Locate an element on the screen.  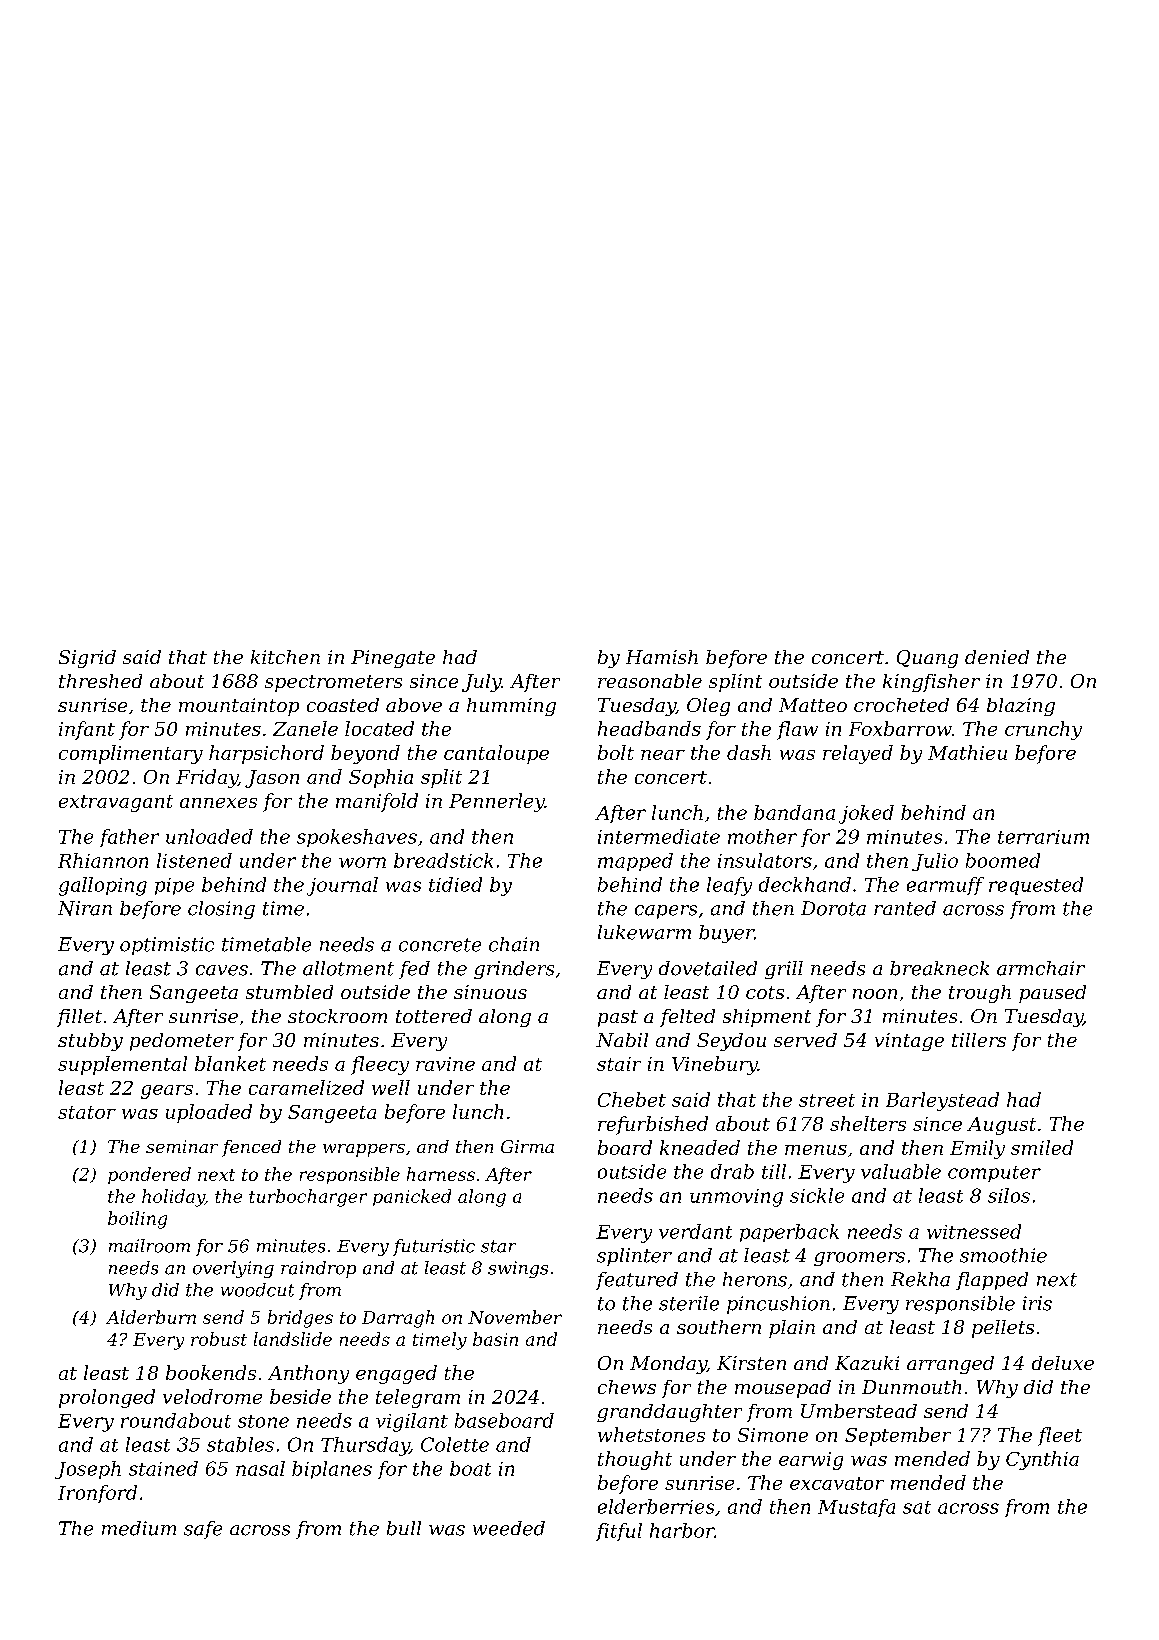
vintage is located at coordinates (909, 1042).
